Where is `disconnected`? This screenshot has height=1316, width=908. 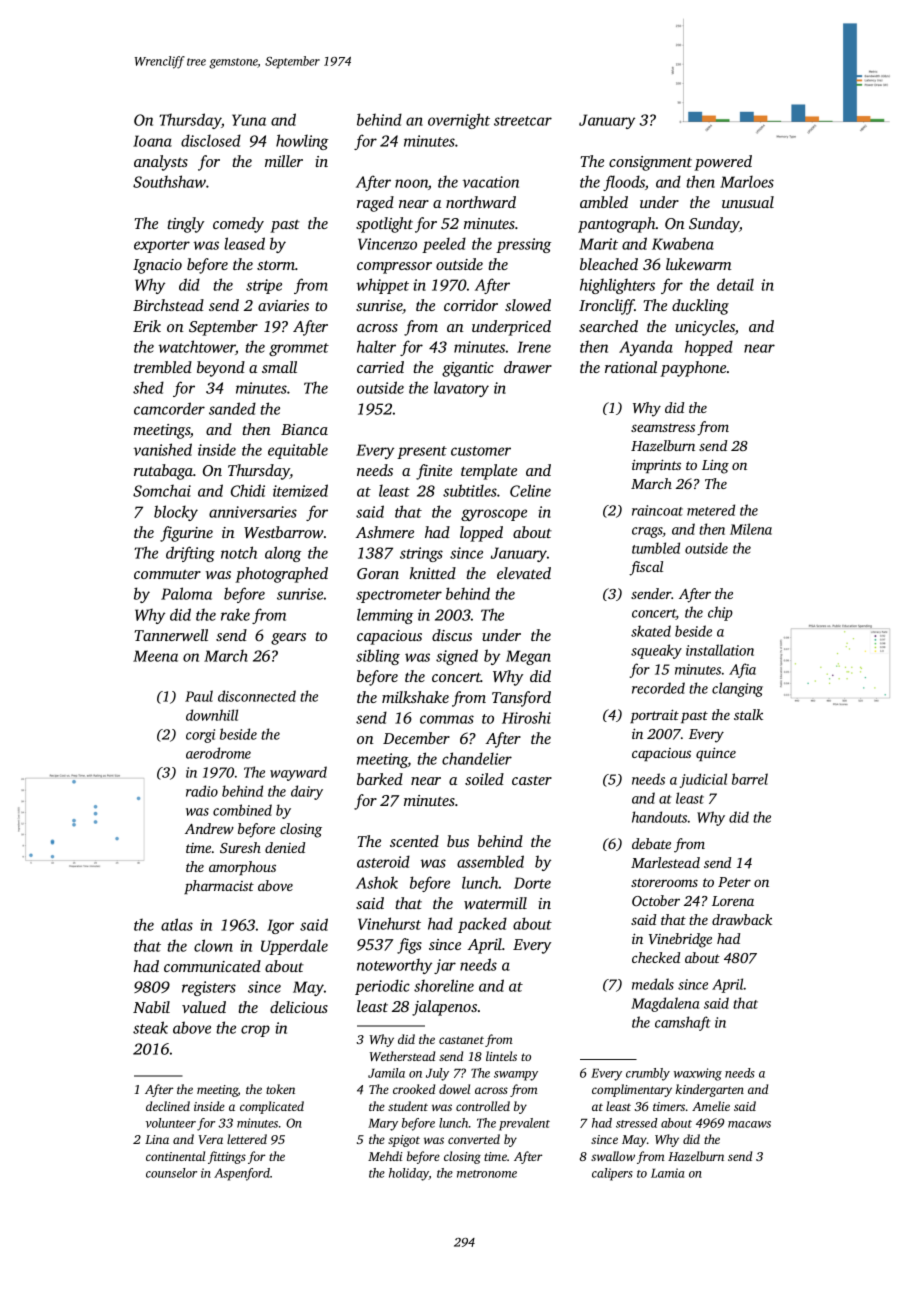 disconnected is located at coordinates (257, 696).
